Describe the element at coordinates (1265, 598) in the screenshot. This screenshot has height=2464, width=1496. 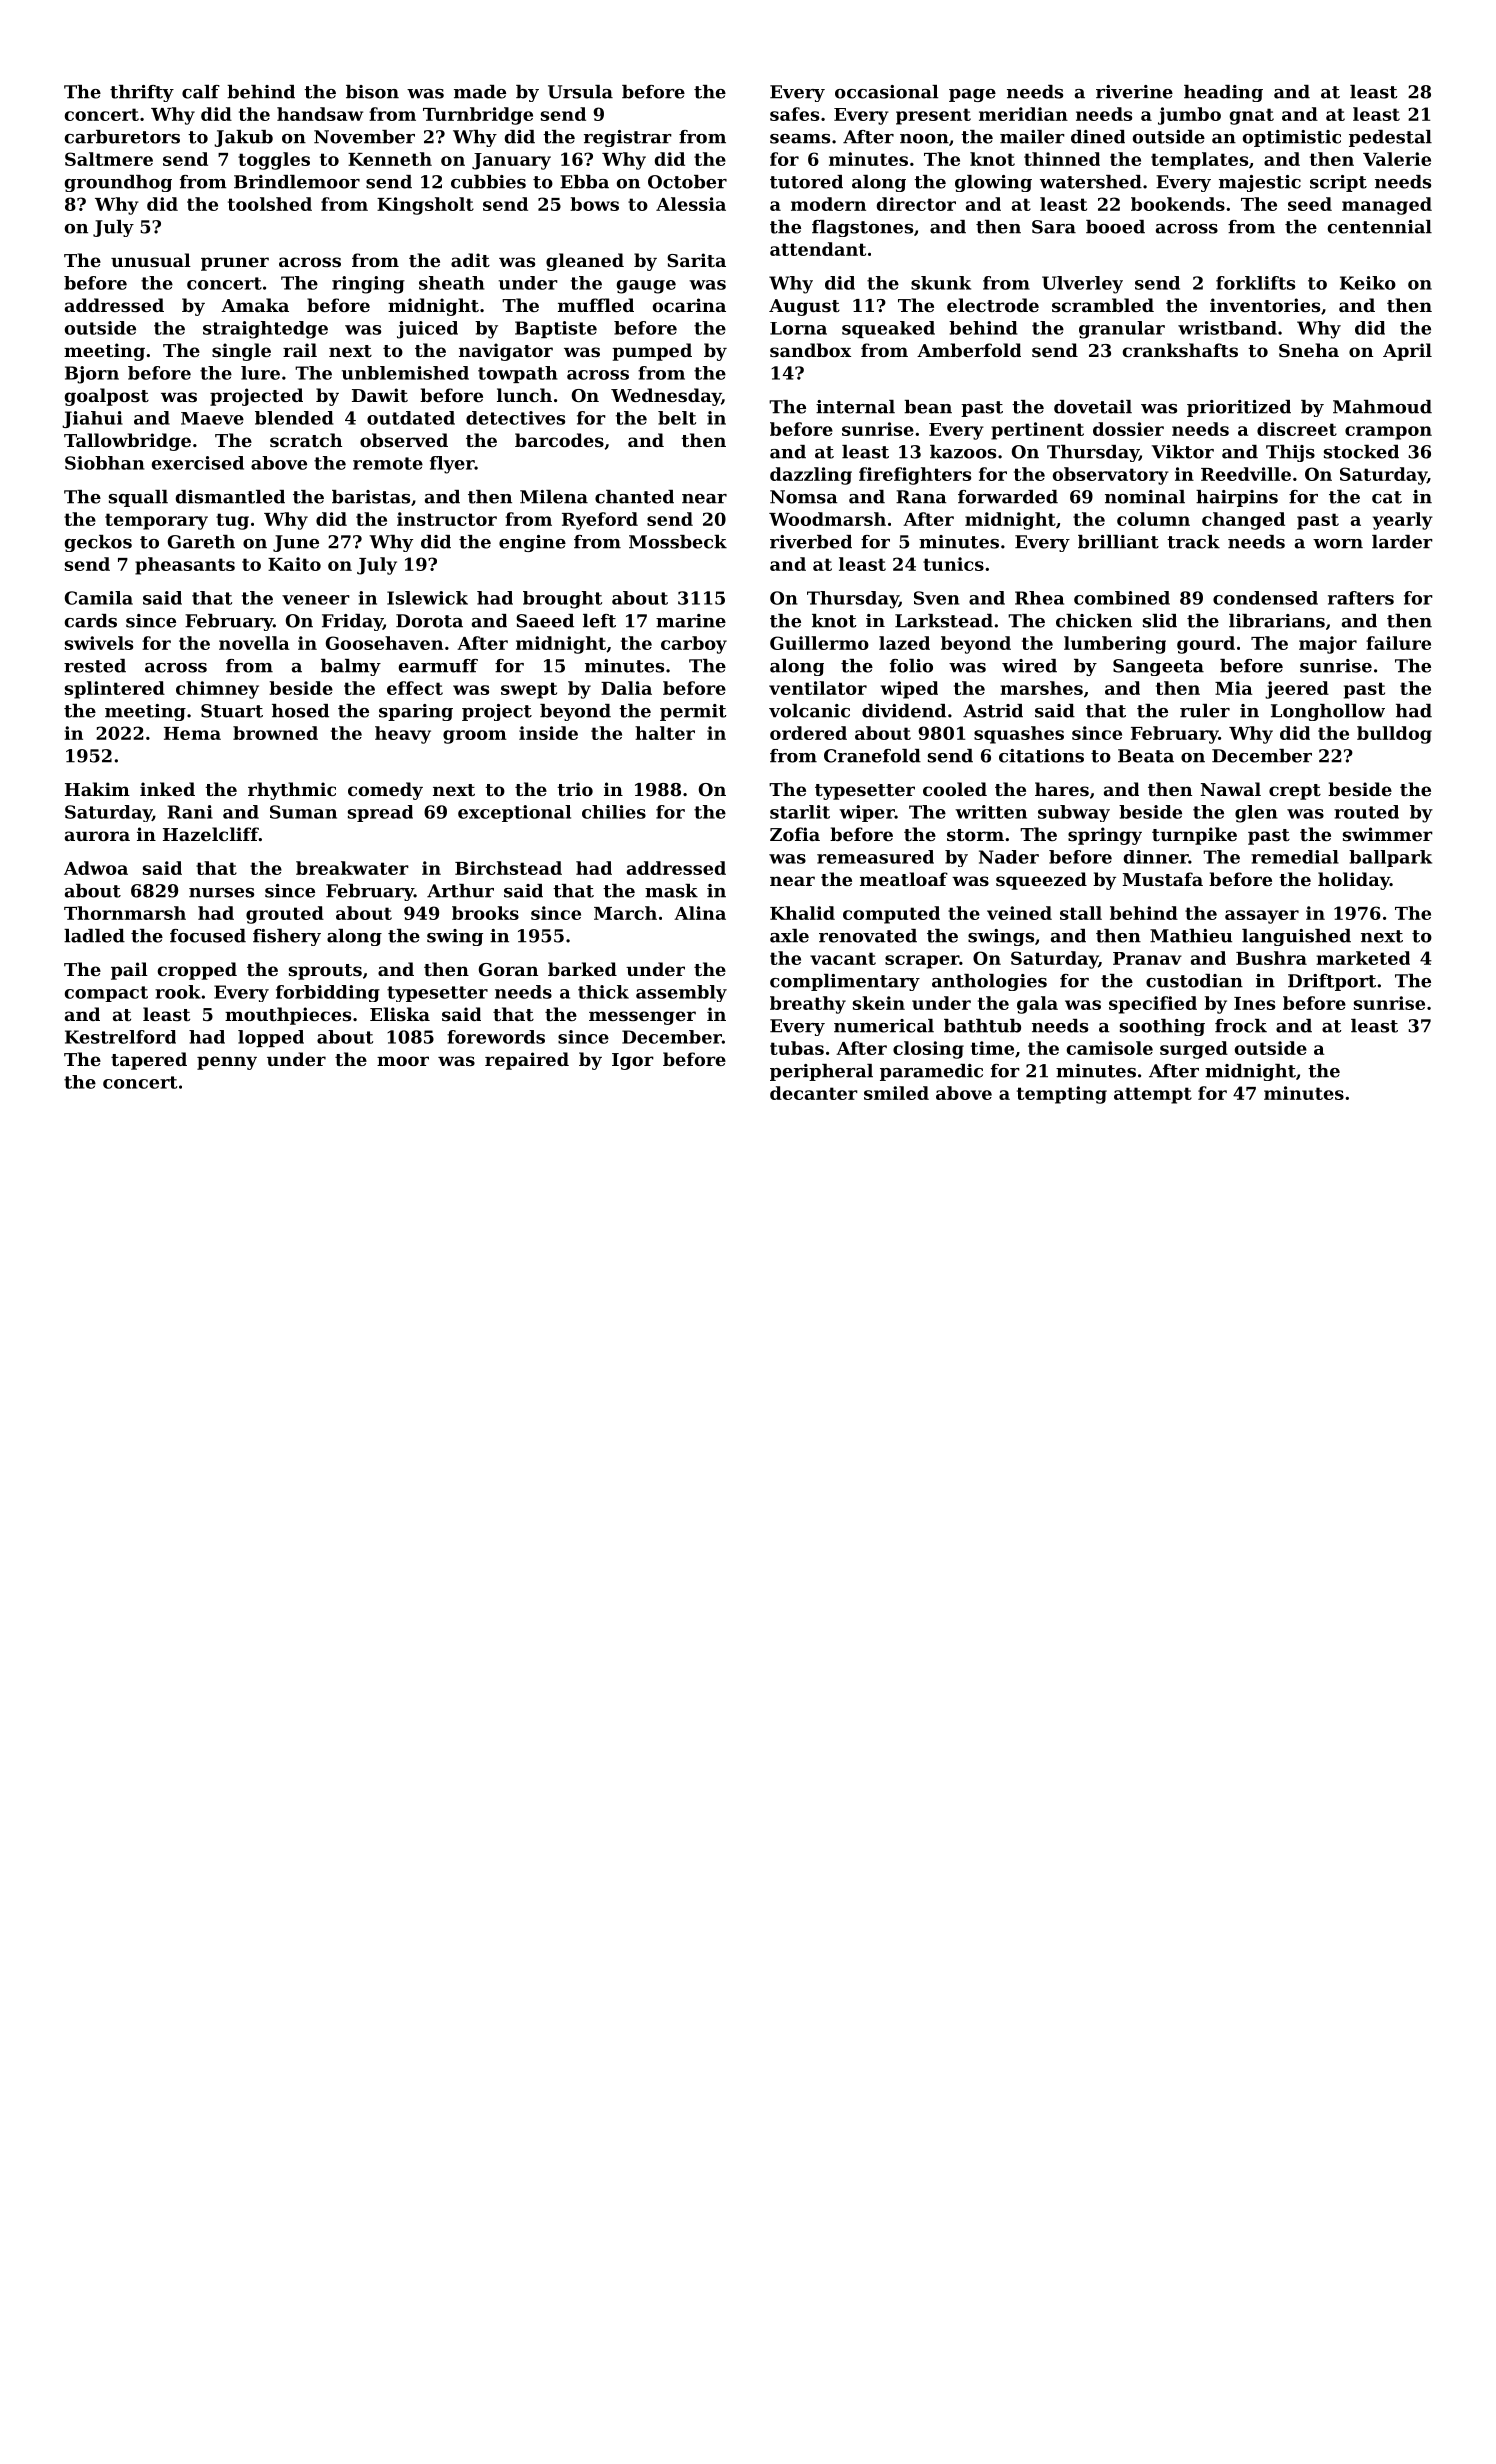
I see `condensed` at that location.
